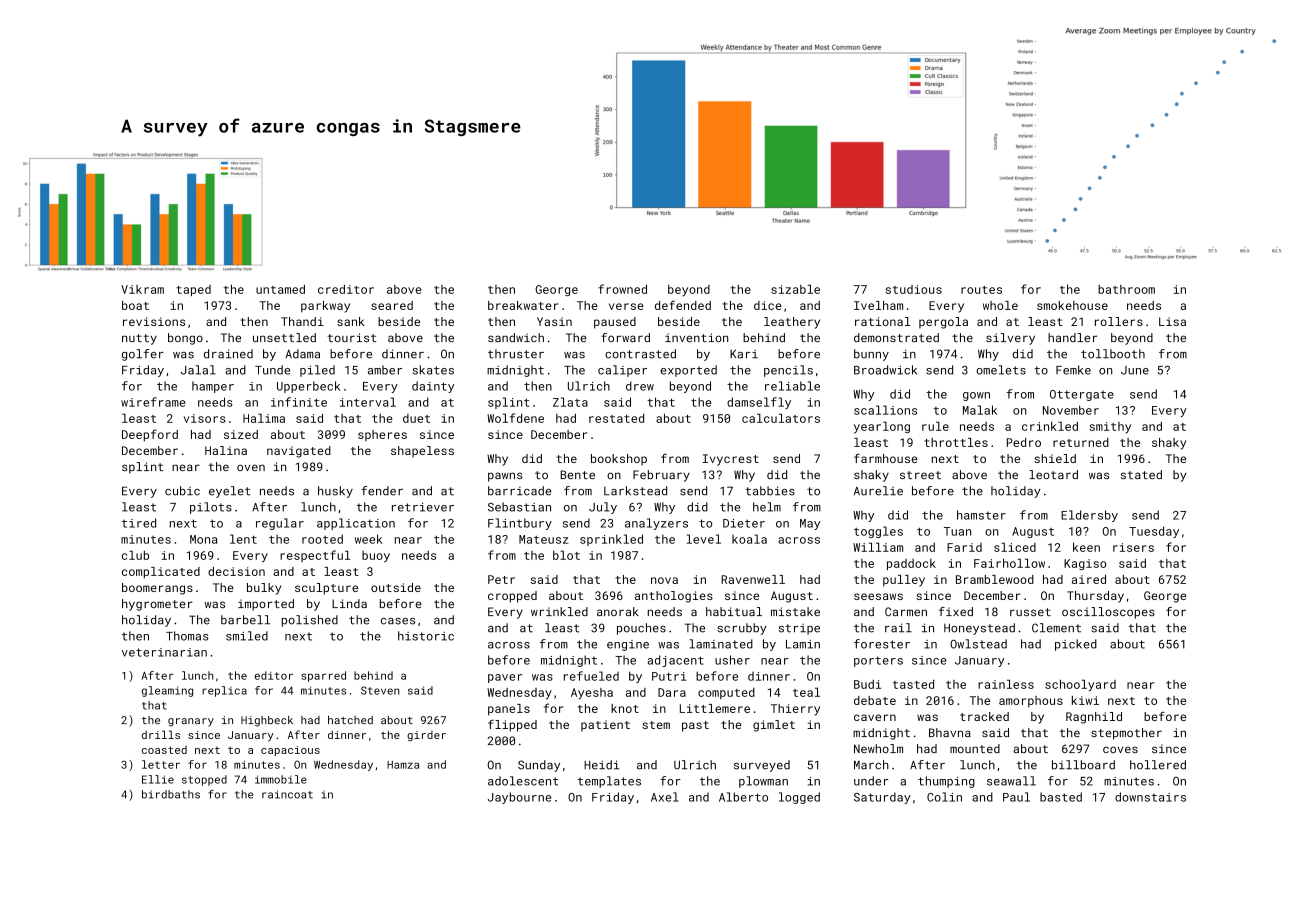 The height and width of the screenshot is (924, 1308). What do you see at coordinates (592, 694) in the screenshot?
I see `Ayesha` at bounding box center [592, 694].
